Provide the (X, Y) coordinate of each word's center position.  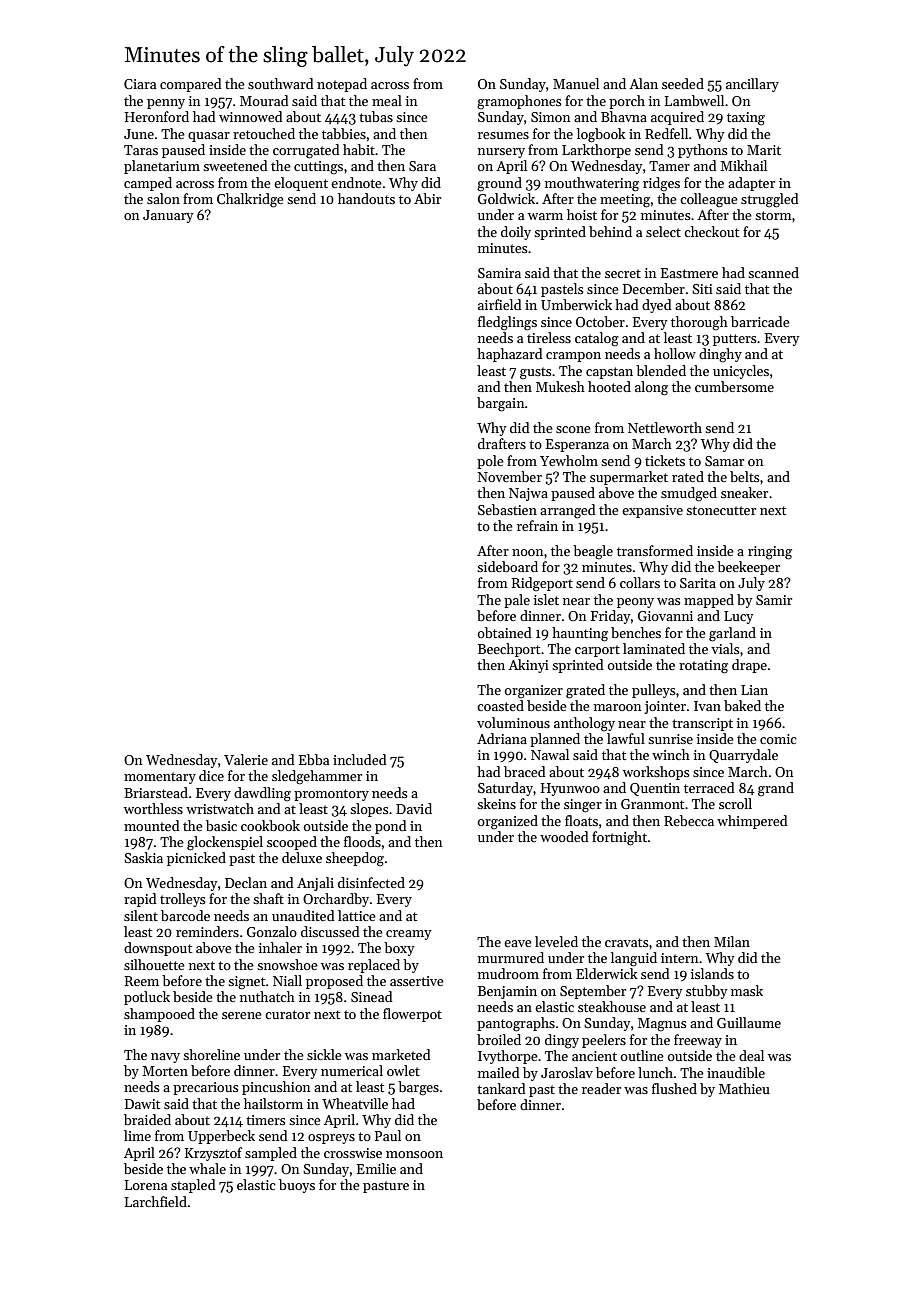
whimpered (752, 822)
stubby (706, 992)
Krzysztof (213, 1154)
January (168, 216)
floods (362, 841)
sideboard (507, 566)
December (654, 288)
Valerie (246, 759)
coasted (500, 705)
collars (640, 582)
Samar (724, 461)
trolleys (183, 900)
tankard (501, 1088)
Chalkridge (250, 200)
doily (516, 233)
